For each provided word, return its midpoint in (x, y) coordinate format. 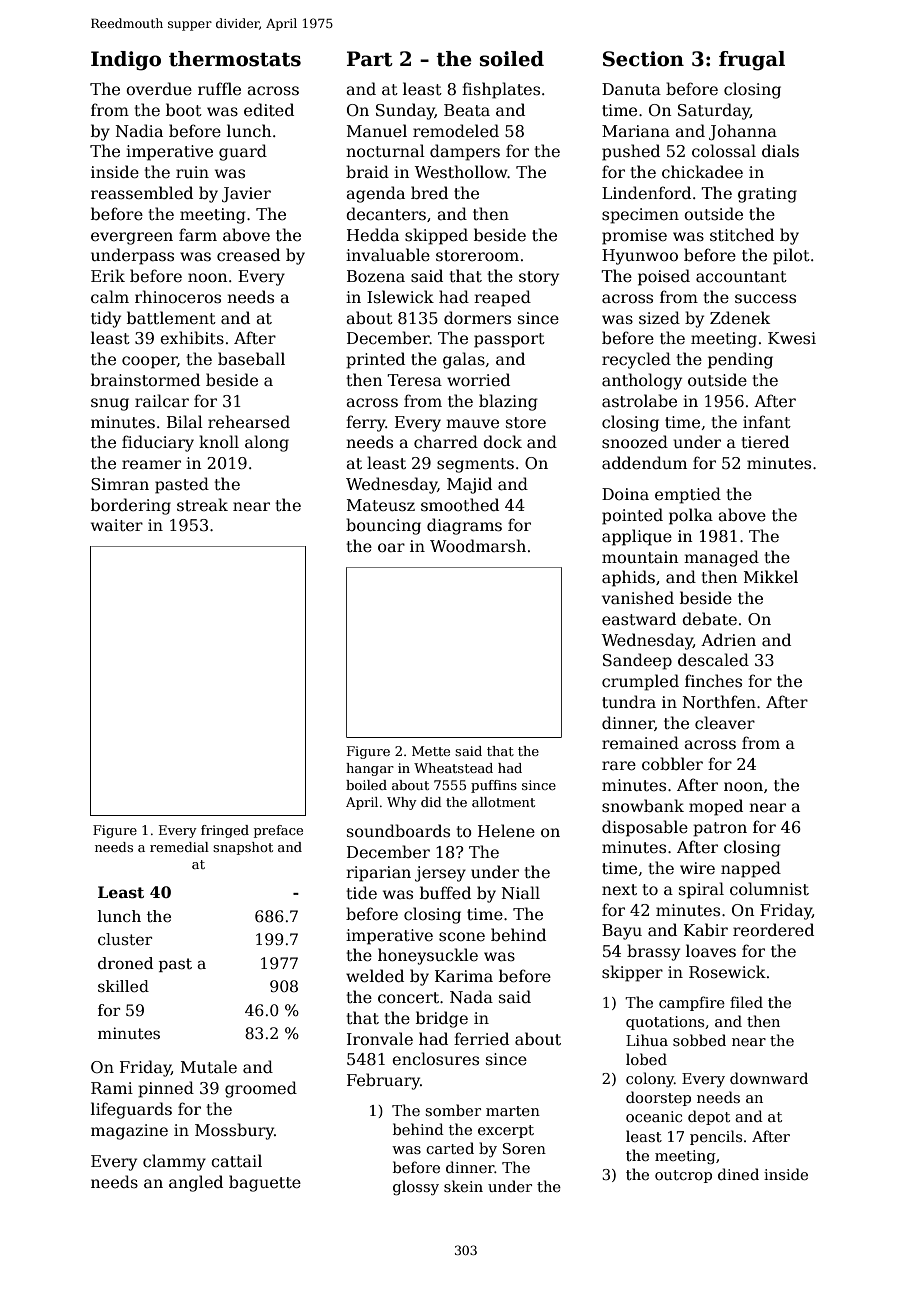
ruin (192, 172)
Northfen (719, 701)
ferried (481, 1039)
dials (780, 151)
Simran (120, 484)
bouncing (383, 526)
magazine (129, 1132)
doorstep (658, 1098)
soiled (512, 59)
